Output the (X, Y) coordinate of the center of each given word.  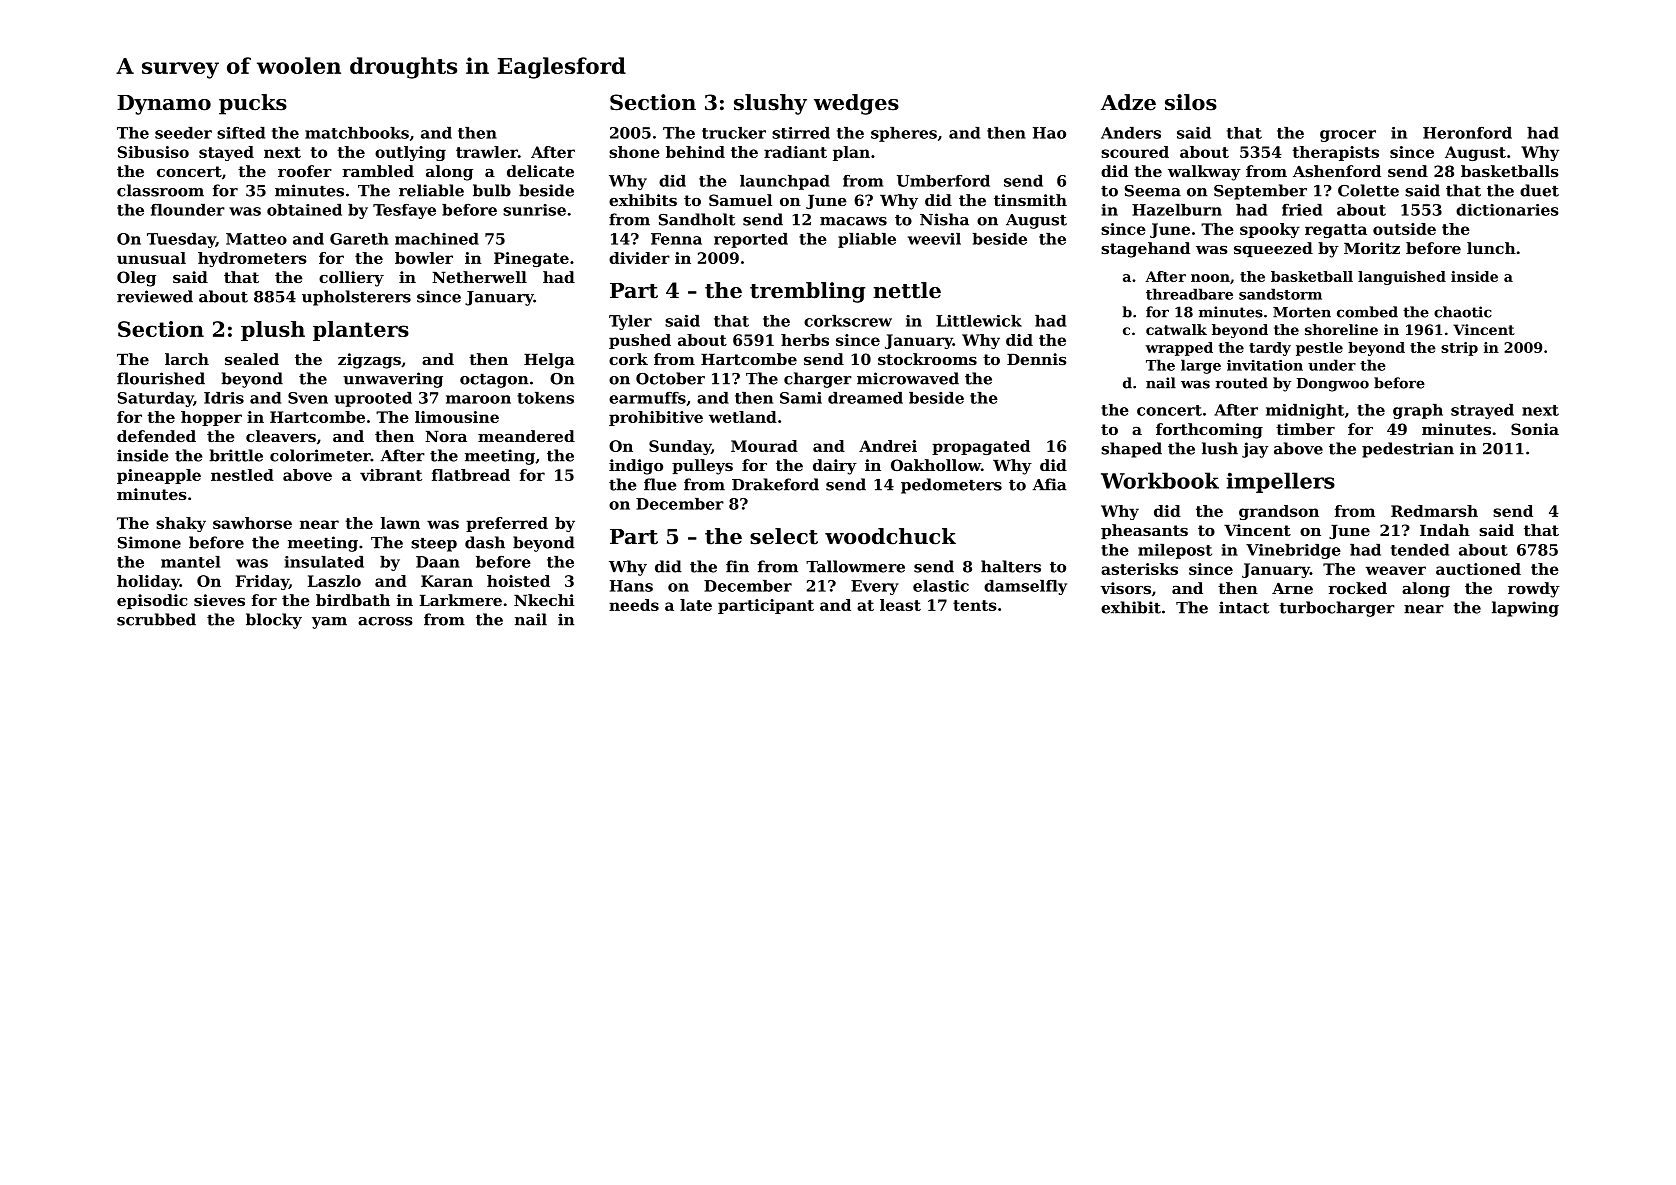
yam (329, 623)
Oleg (136, 279)
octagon (494, 381)
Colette (1368, 190)
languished (1402, 278)
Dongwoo (1332, 385)
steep (434, 545)
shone (634, 152)
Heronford (1467, 133)
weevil (934, 239)
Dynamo (164, 105)
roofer (305, 171)
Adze (1128, 102)
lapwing (1525, 609)
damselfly (1025, 587)
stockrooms (927, 359)
